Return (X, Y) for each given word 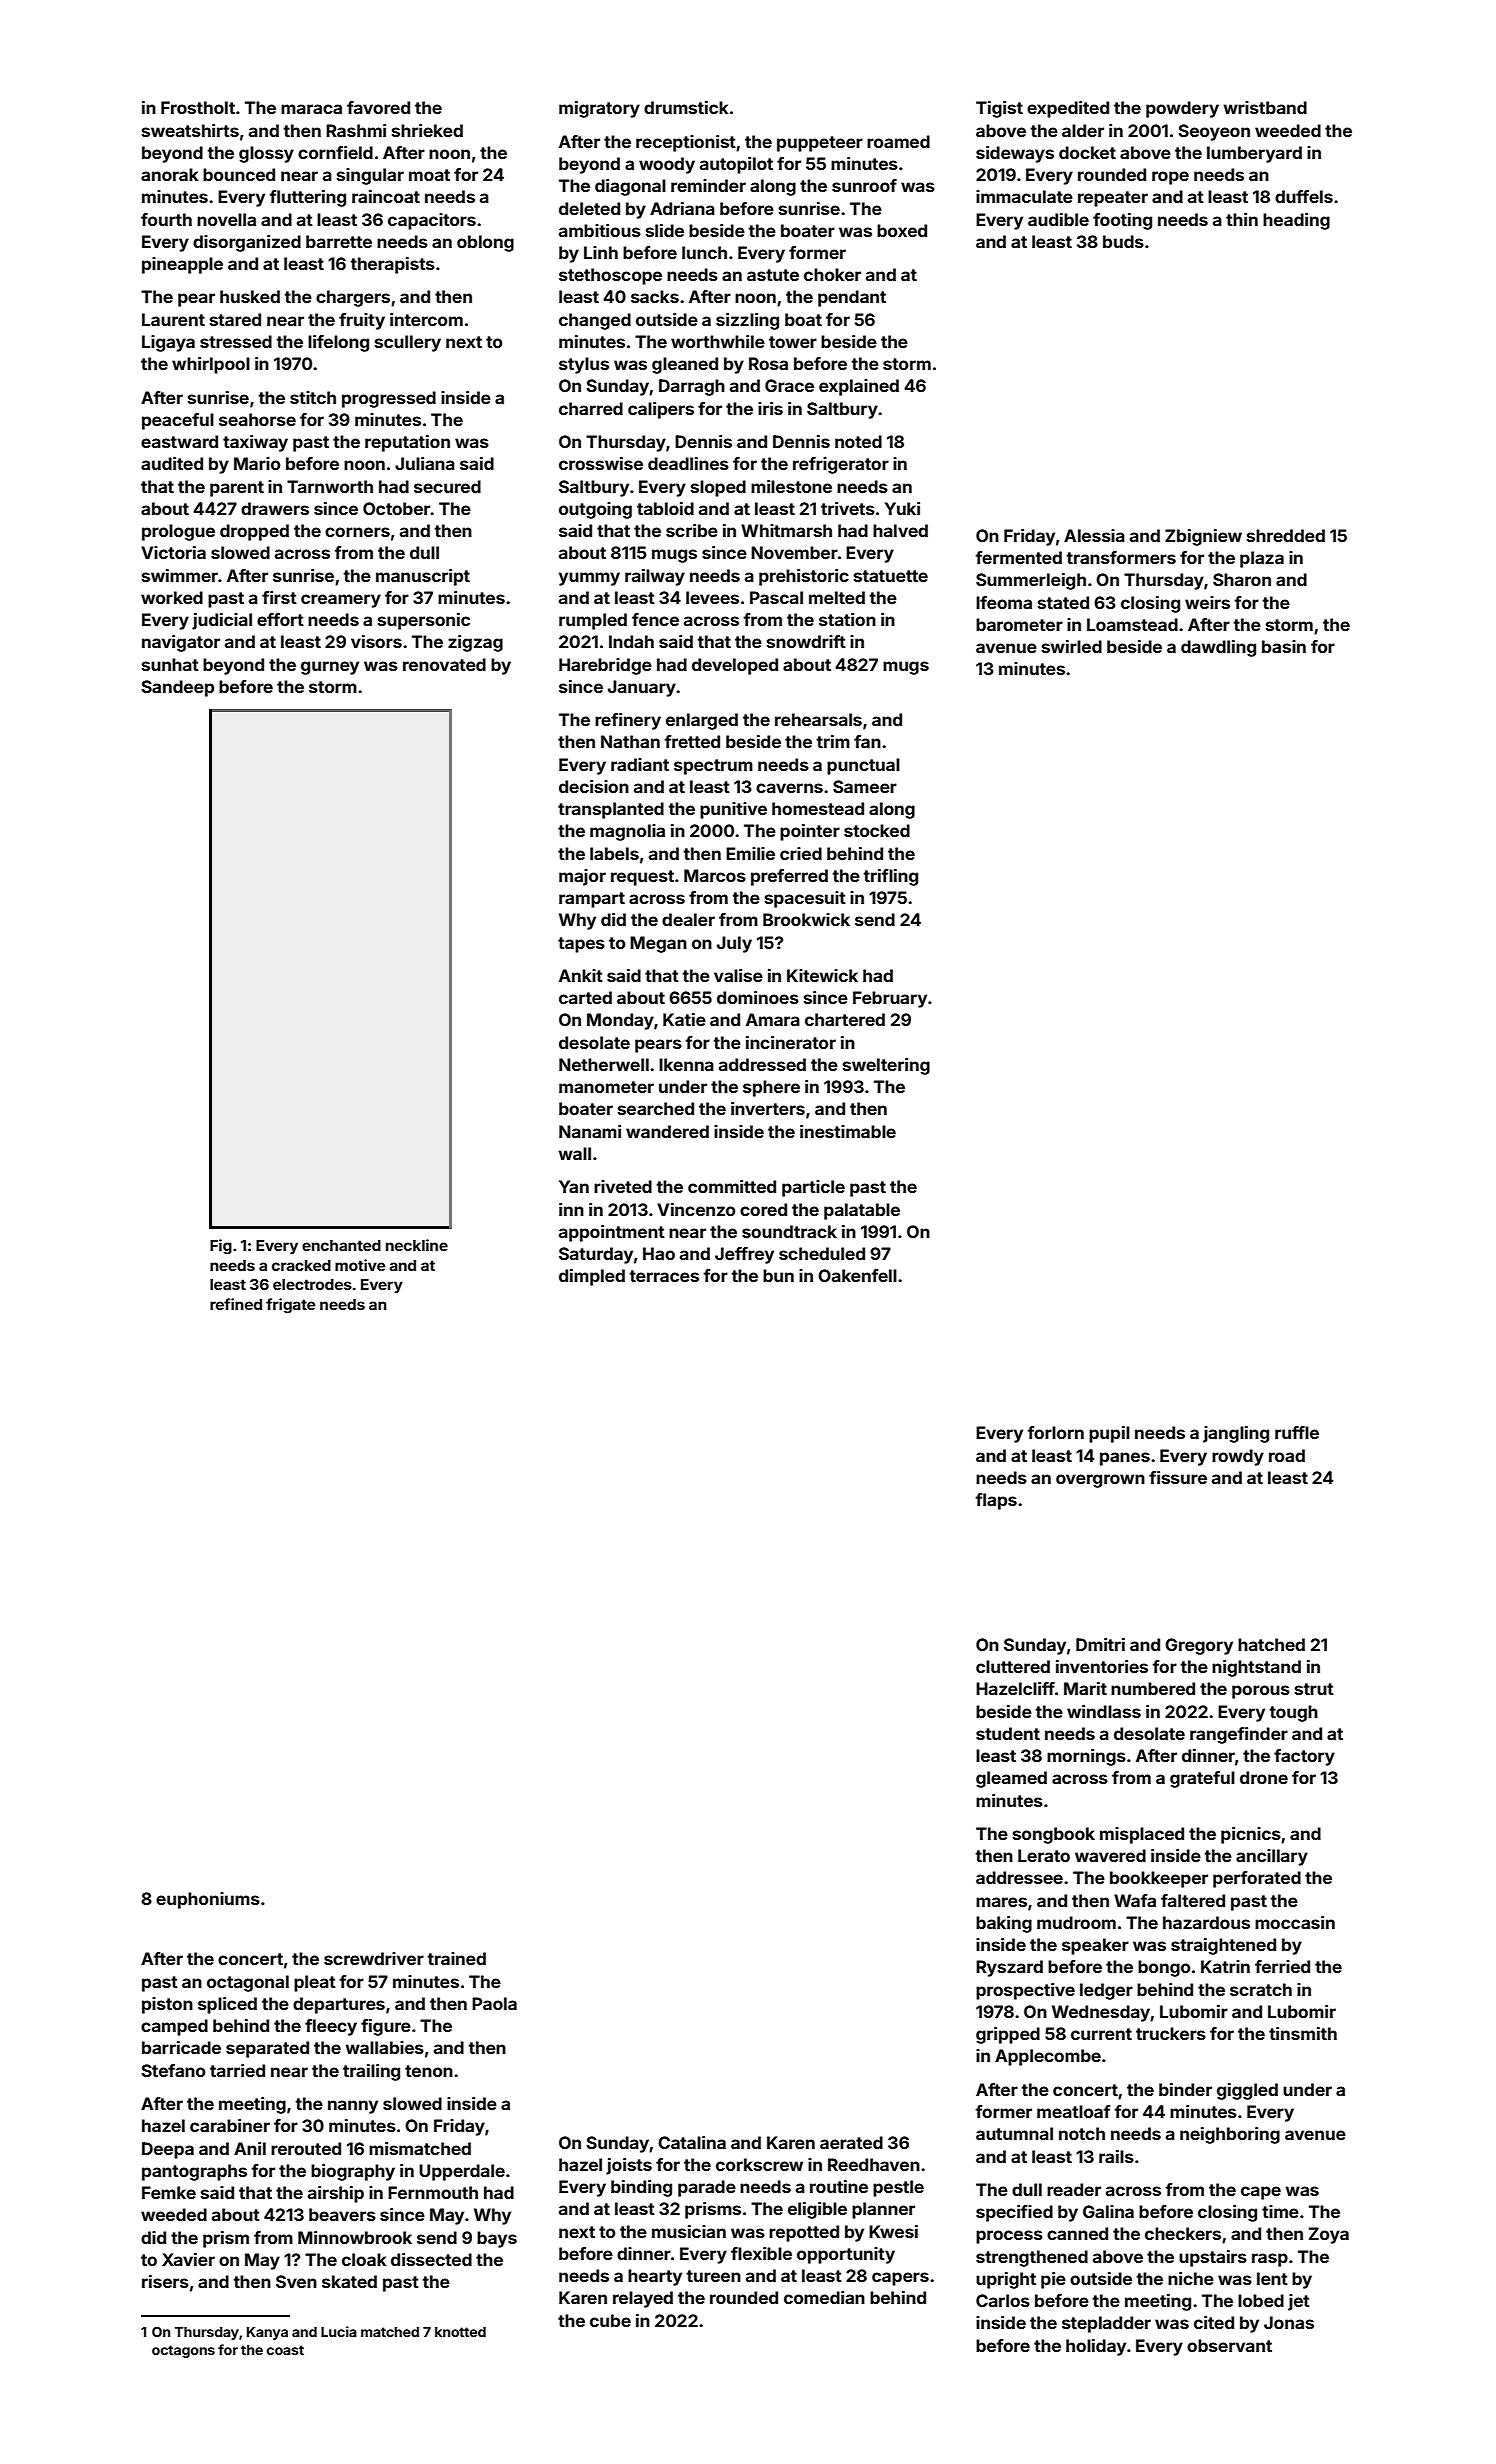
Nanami (590, 1131)
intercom (426, 319)
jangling (1236, 1434)
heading (1296, 221)
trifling (890, 877)
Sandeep (177, 688)
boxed (902, 230)
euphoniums (208, 1900)
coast (285, 2350)
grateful (1202, 1779)
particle (813, 1188)
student (1008, 1733)
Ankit (581, 975)
